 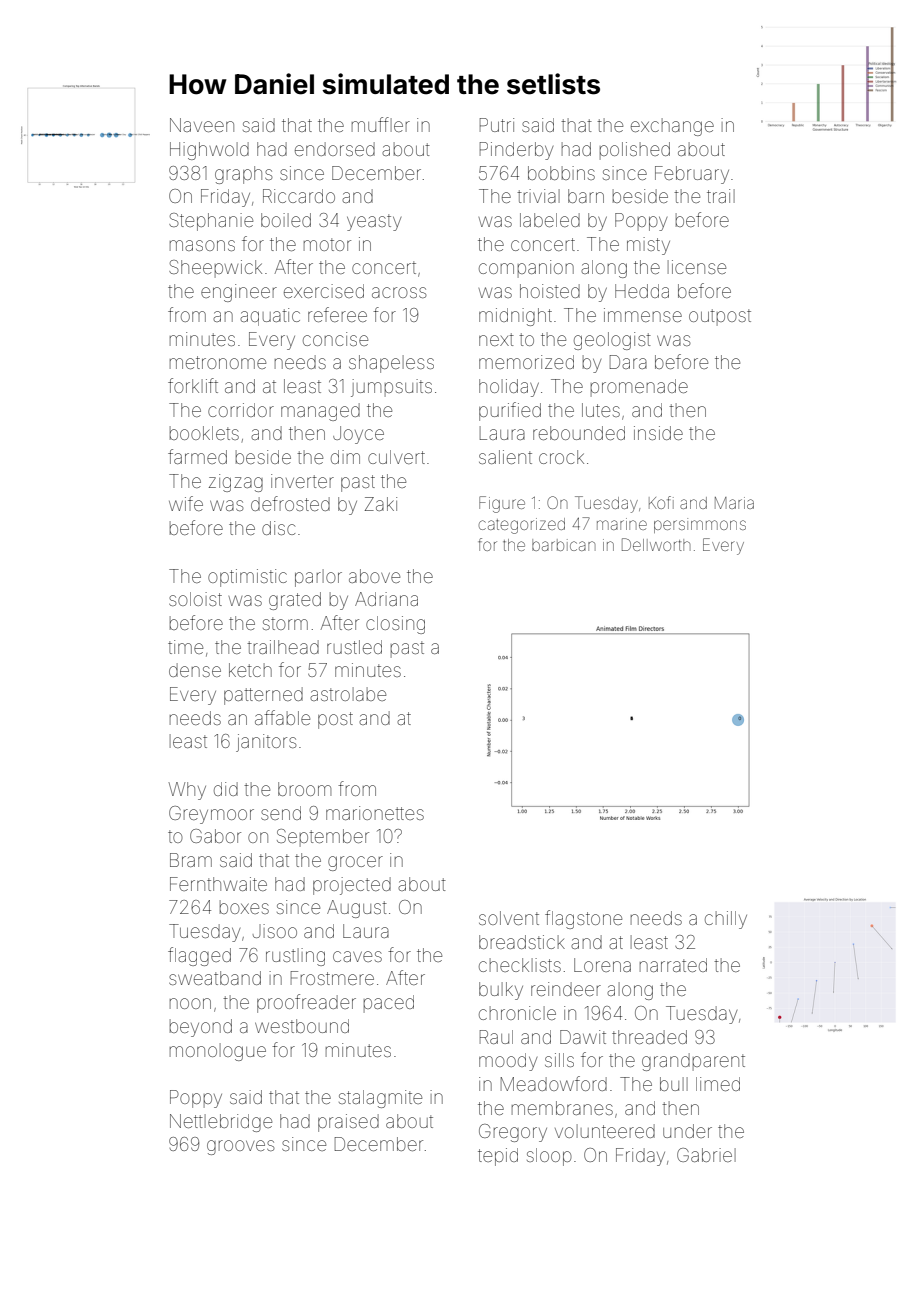 I want to click on grandparent, so click(x=693, y=1062).
